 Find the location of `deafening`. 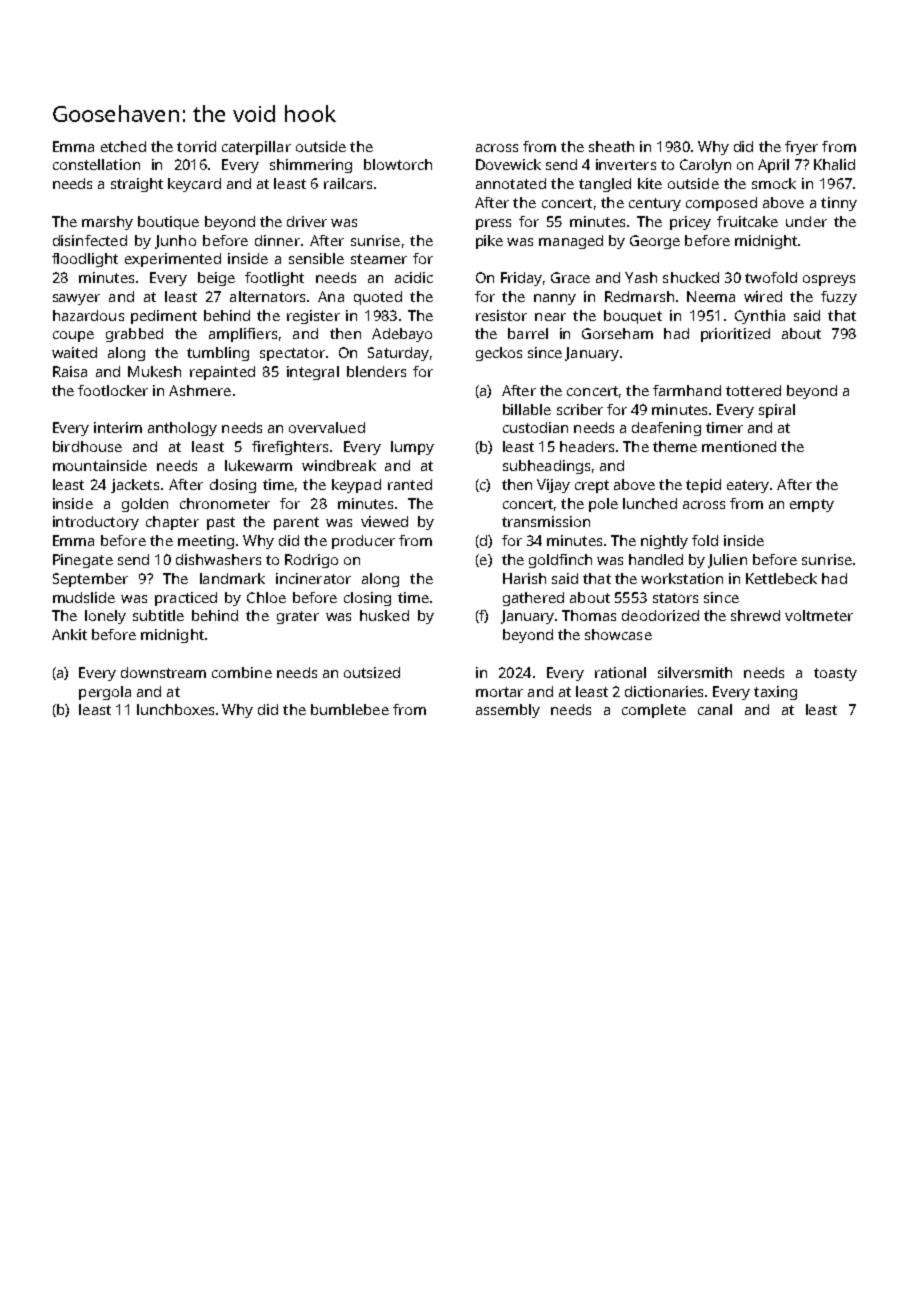

deafening is located at coordinates (666, 429).
